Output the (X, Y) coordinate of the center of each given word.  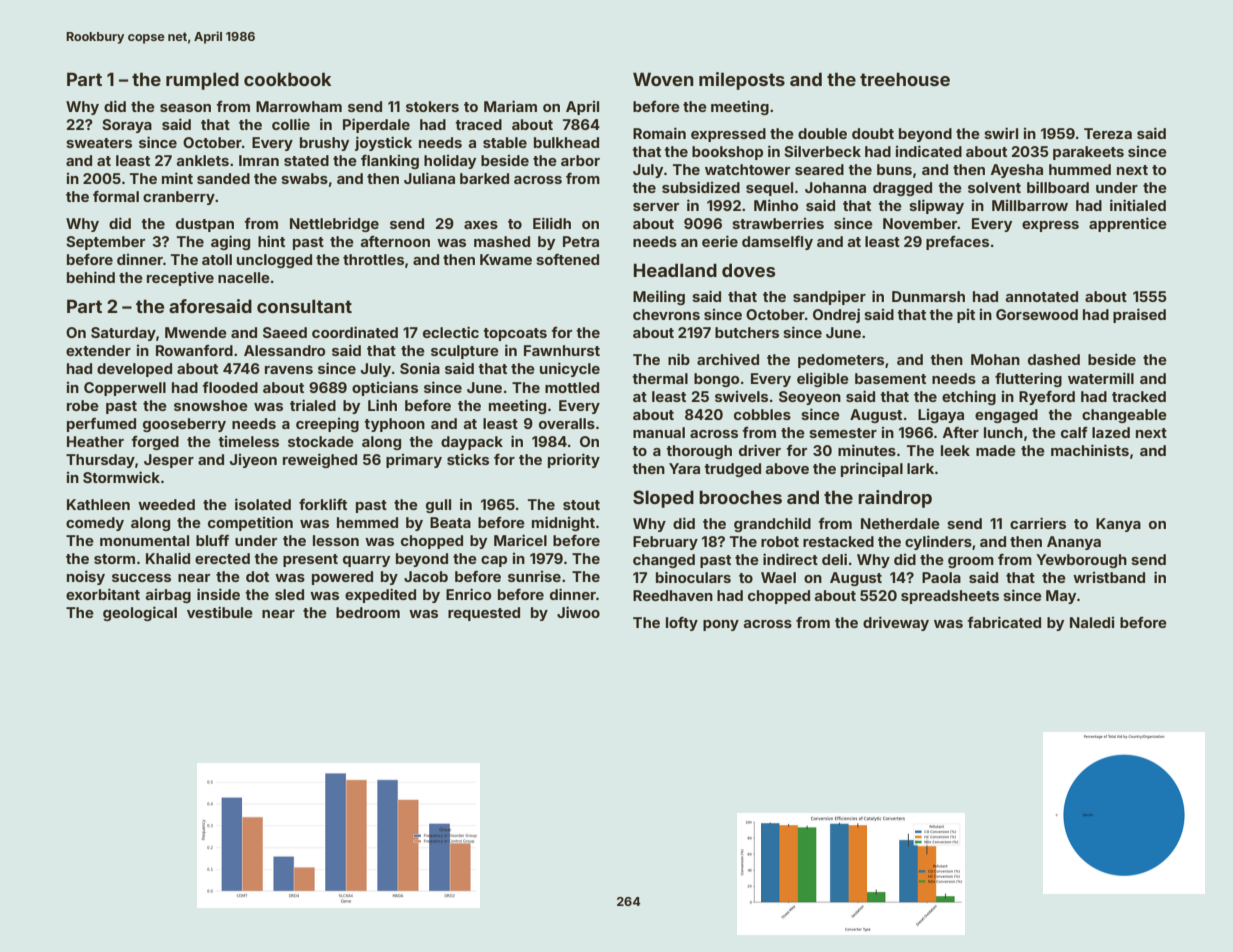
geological (140, 613)
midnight (563, 523)
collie (291, 124)
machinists (1090, 450)
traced (478, 124)
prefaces (957, 243)
